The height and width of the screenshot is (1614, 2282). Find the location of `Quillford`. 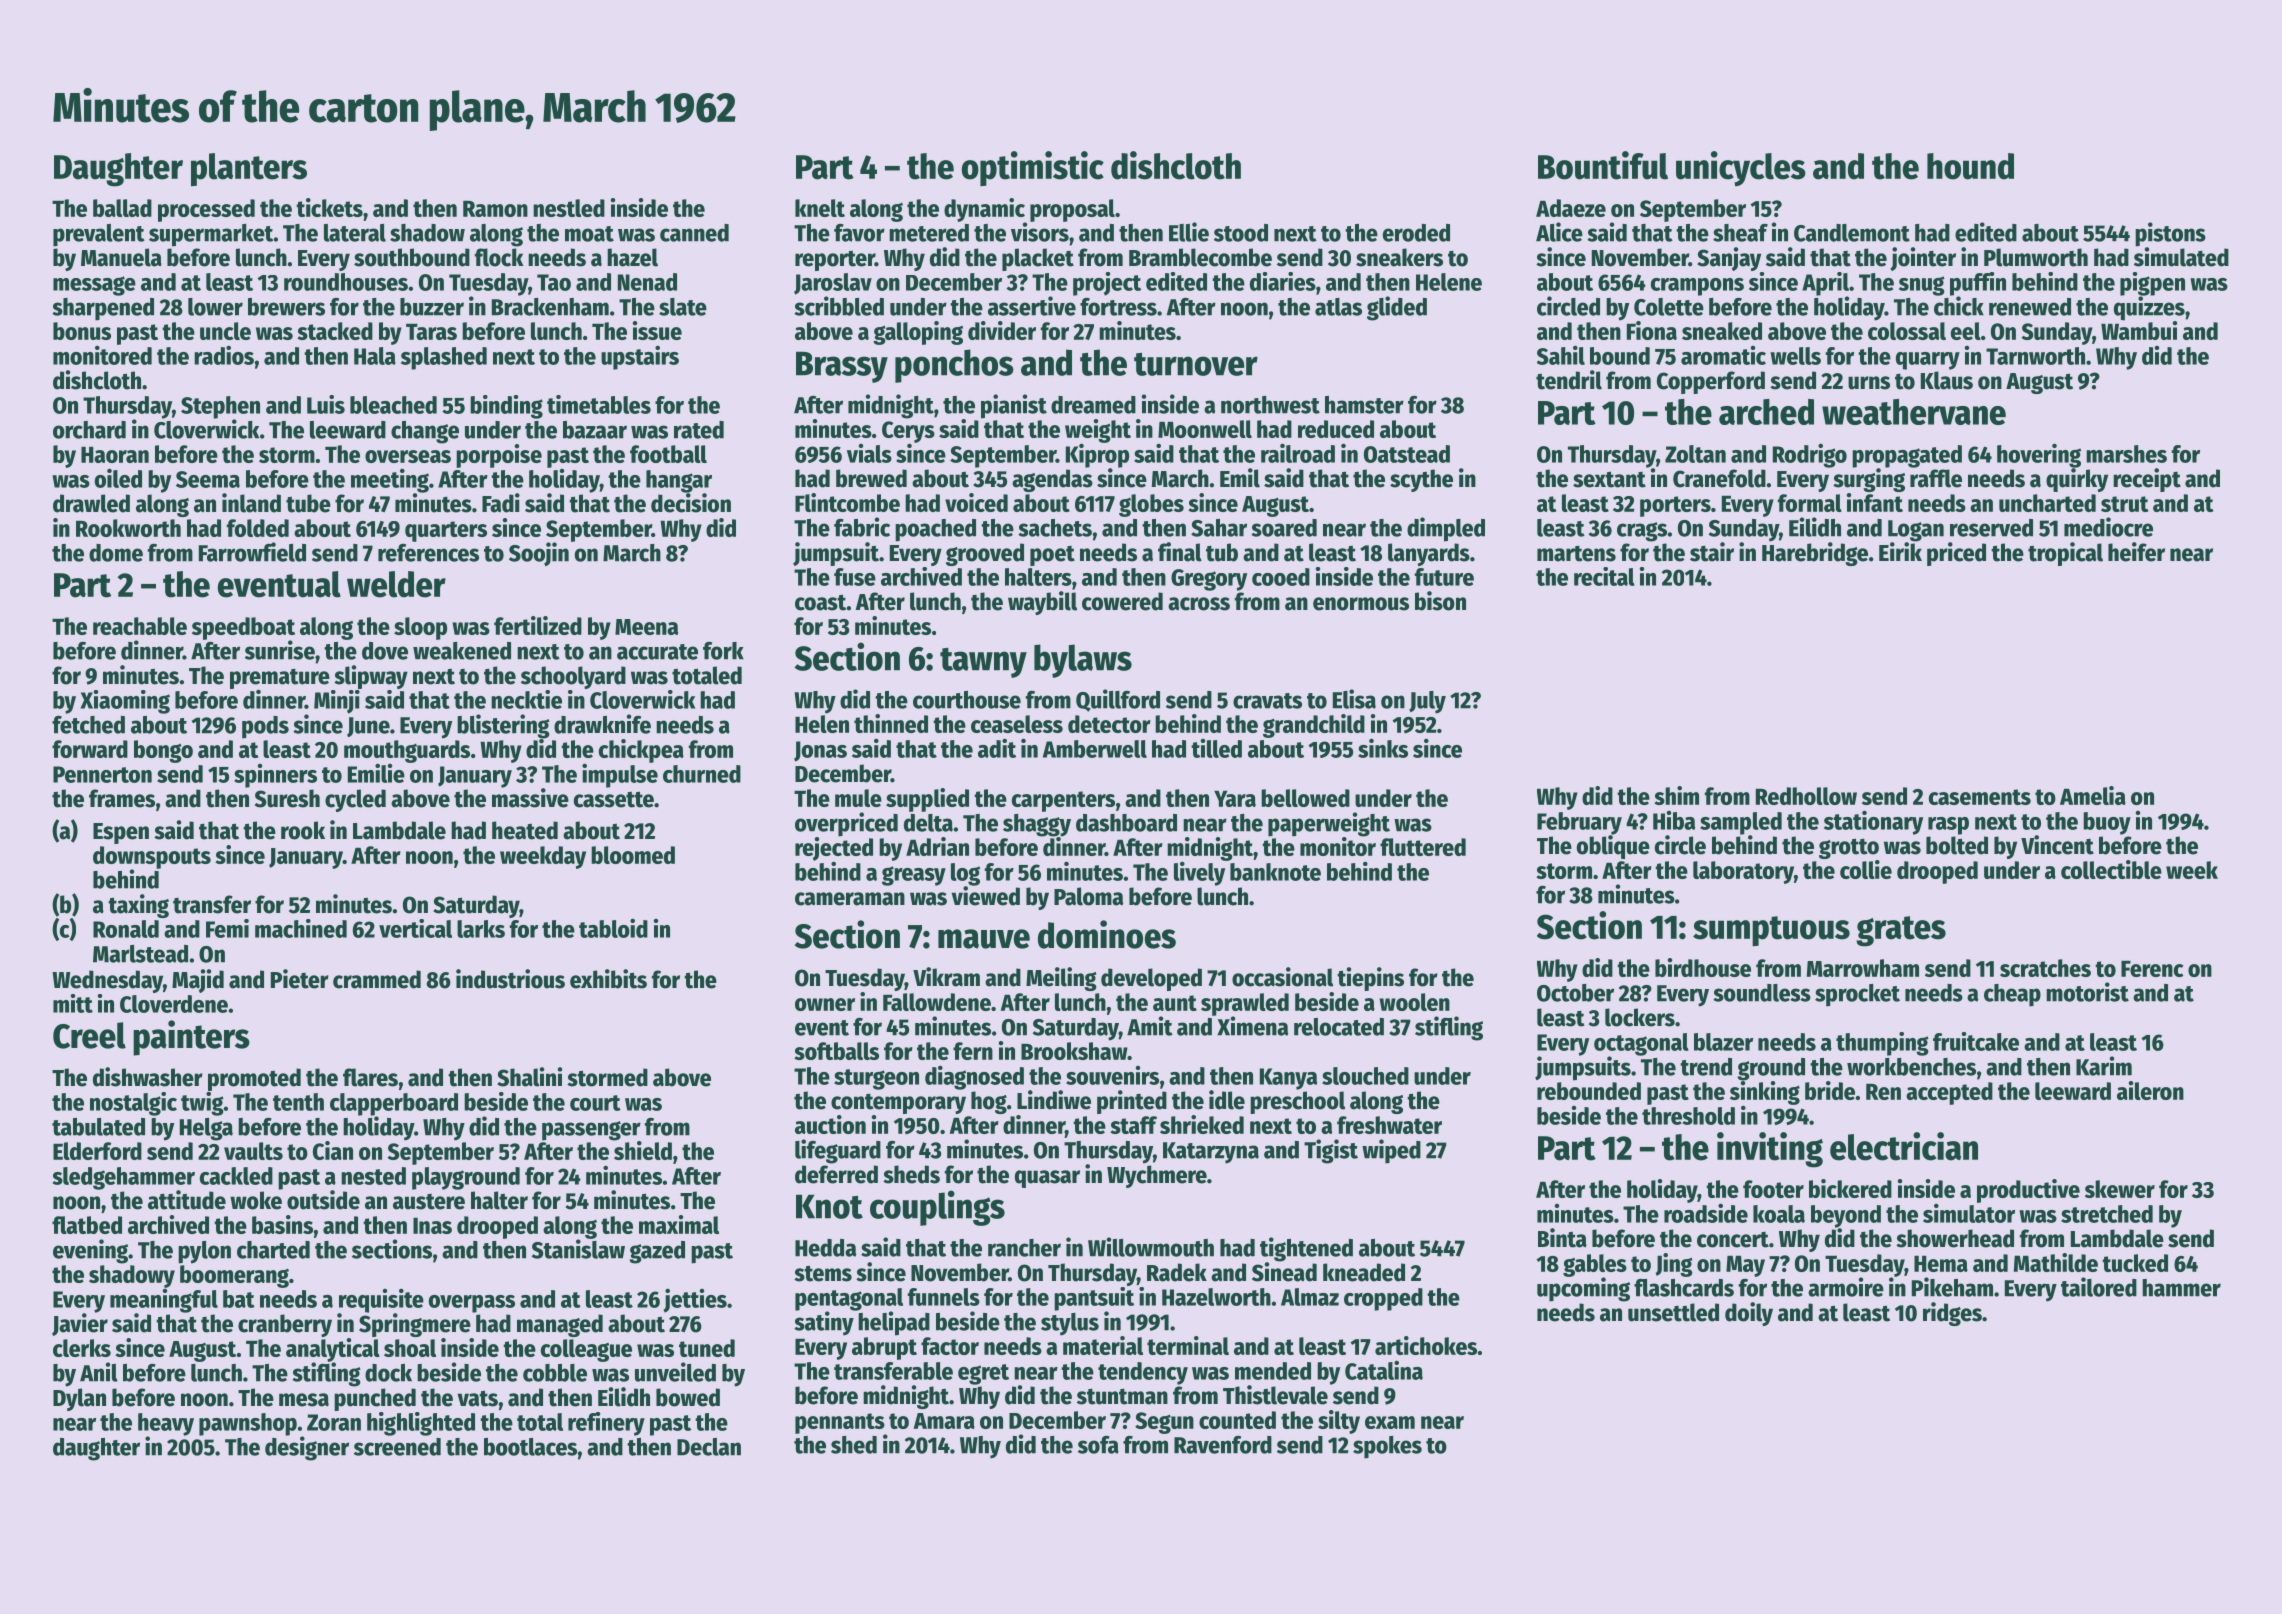

Quillford is located at coordinates (1118, 700).
